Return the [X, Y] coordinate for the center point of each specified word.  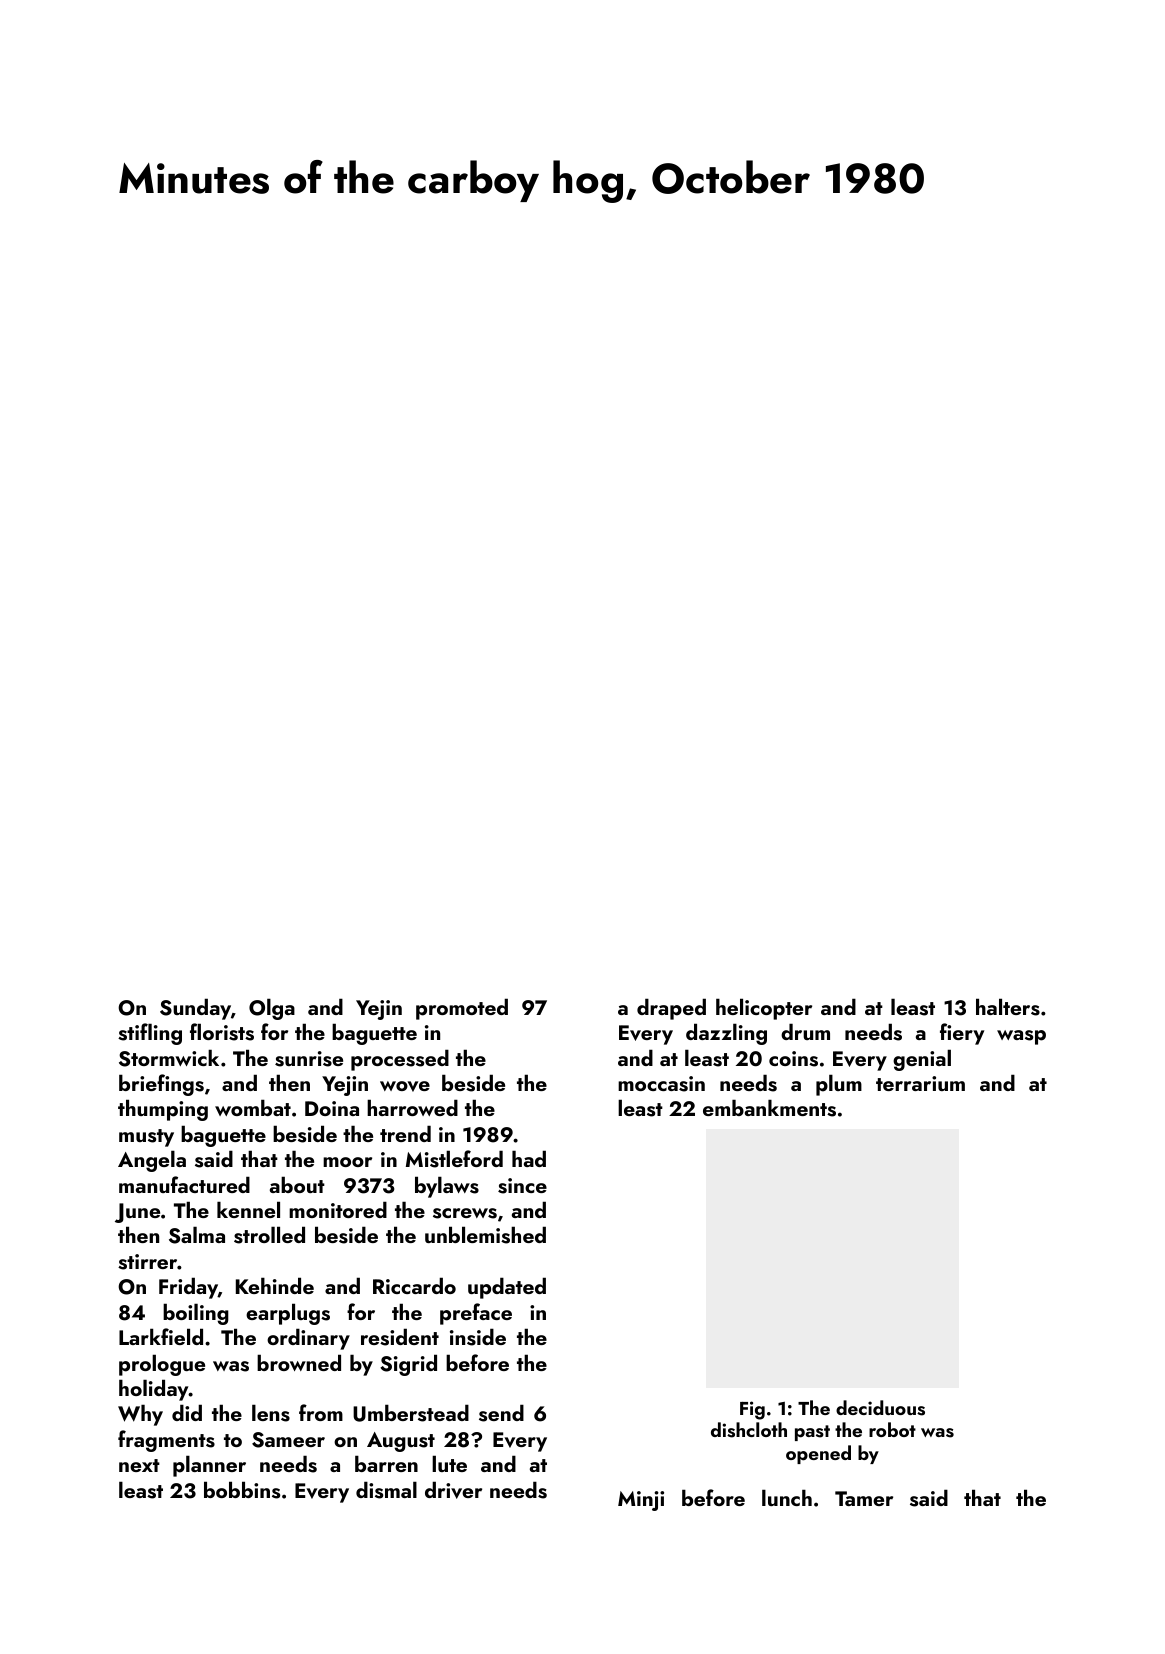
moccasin [661, 1084]
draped [671, 1009]
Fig [752, 1410]
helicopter [764, 1009]
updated [507, 1288]
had [529, 1158]
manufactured [184, 1184]
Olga [272, 1009]
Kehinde [275, 1285]
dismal [386, 1490]
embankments [769, 1108]
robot [892, 1429]
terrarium [920, 1083]
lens [271, 1413]
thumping [163, 1110]
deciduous [880, 1408]
